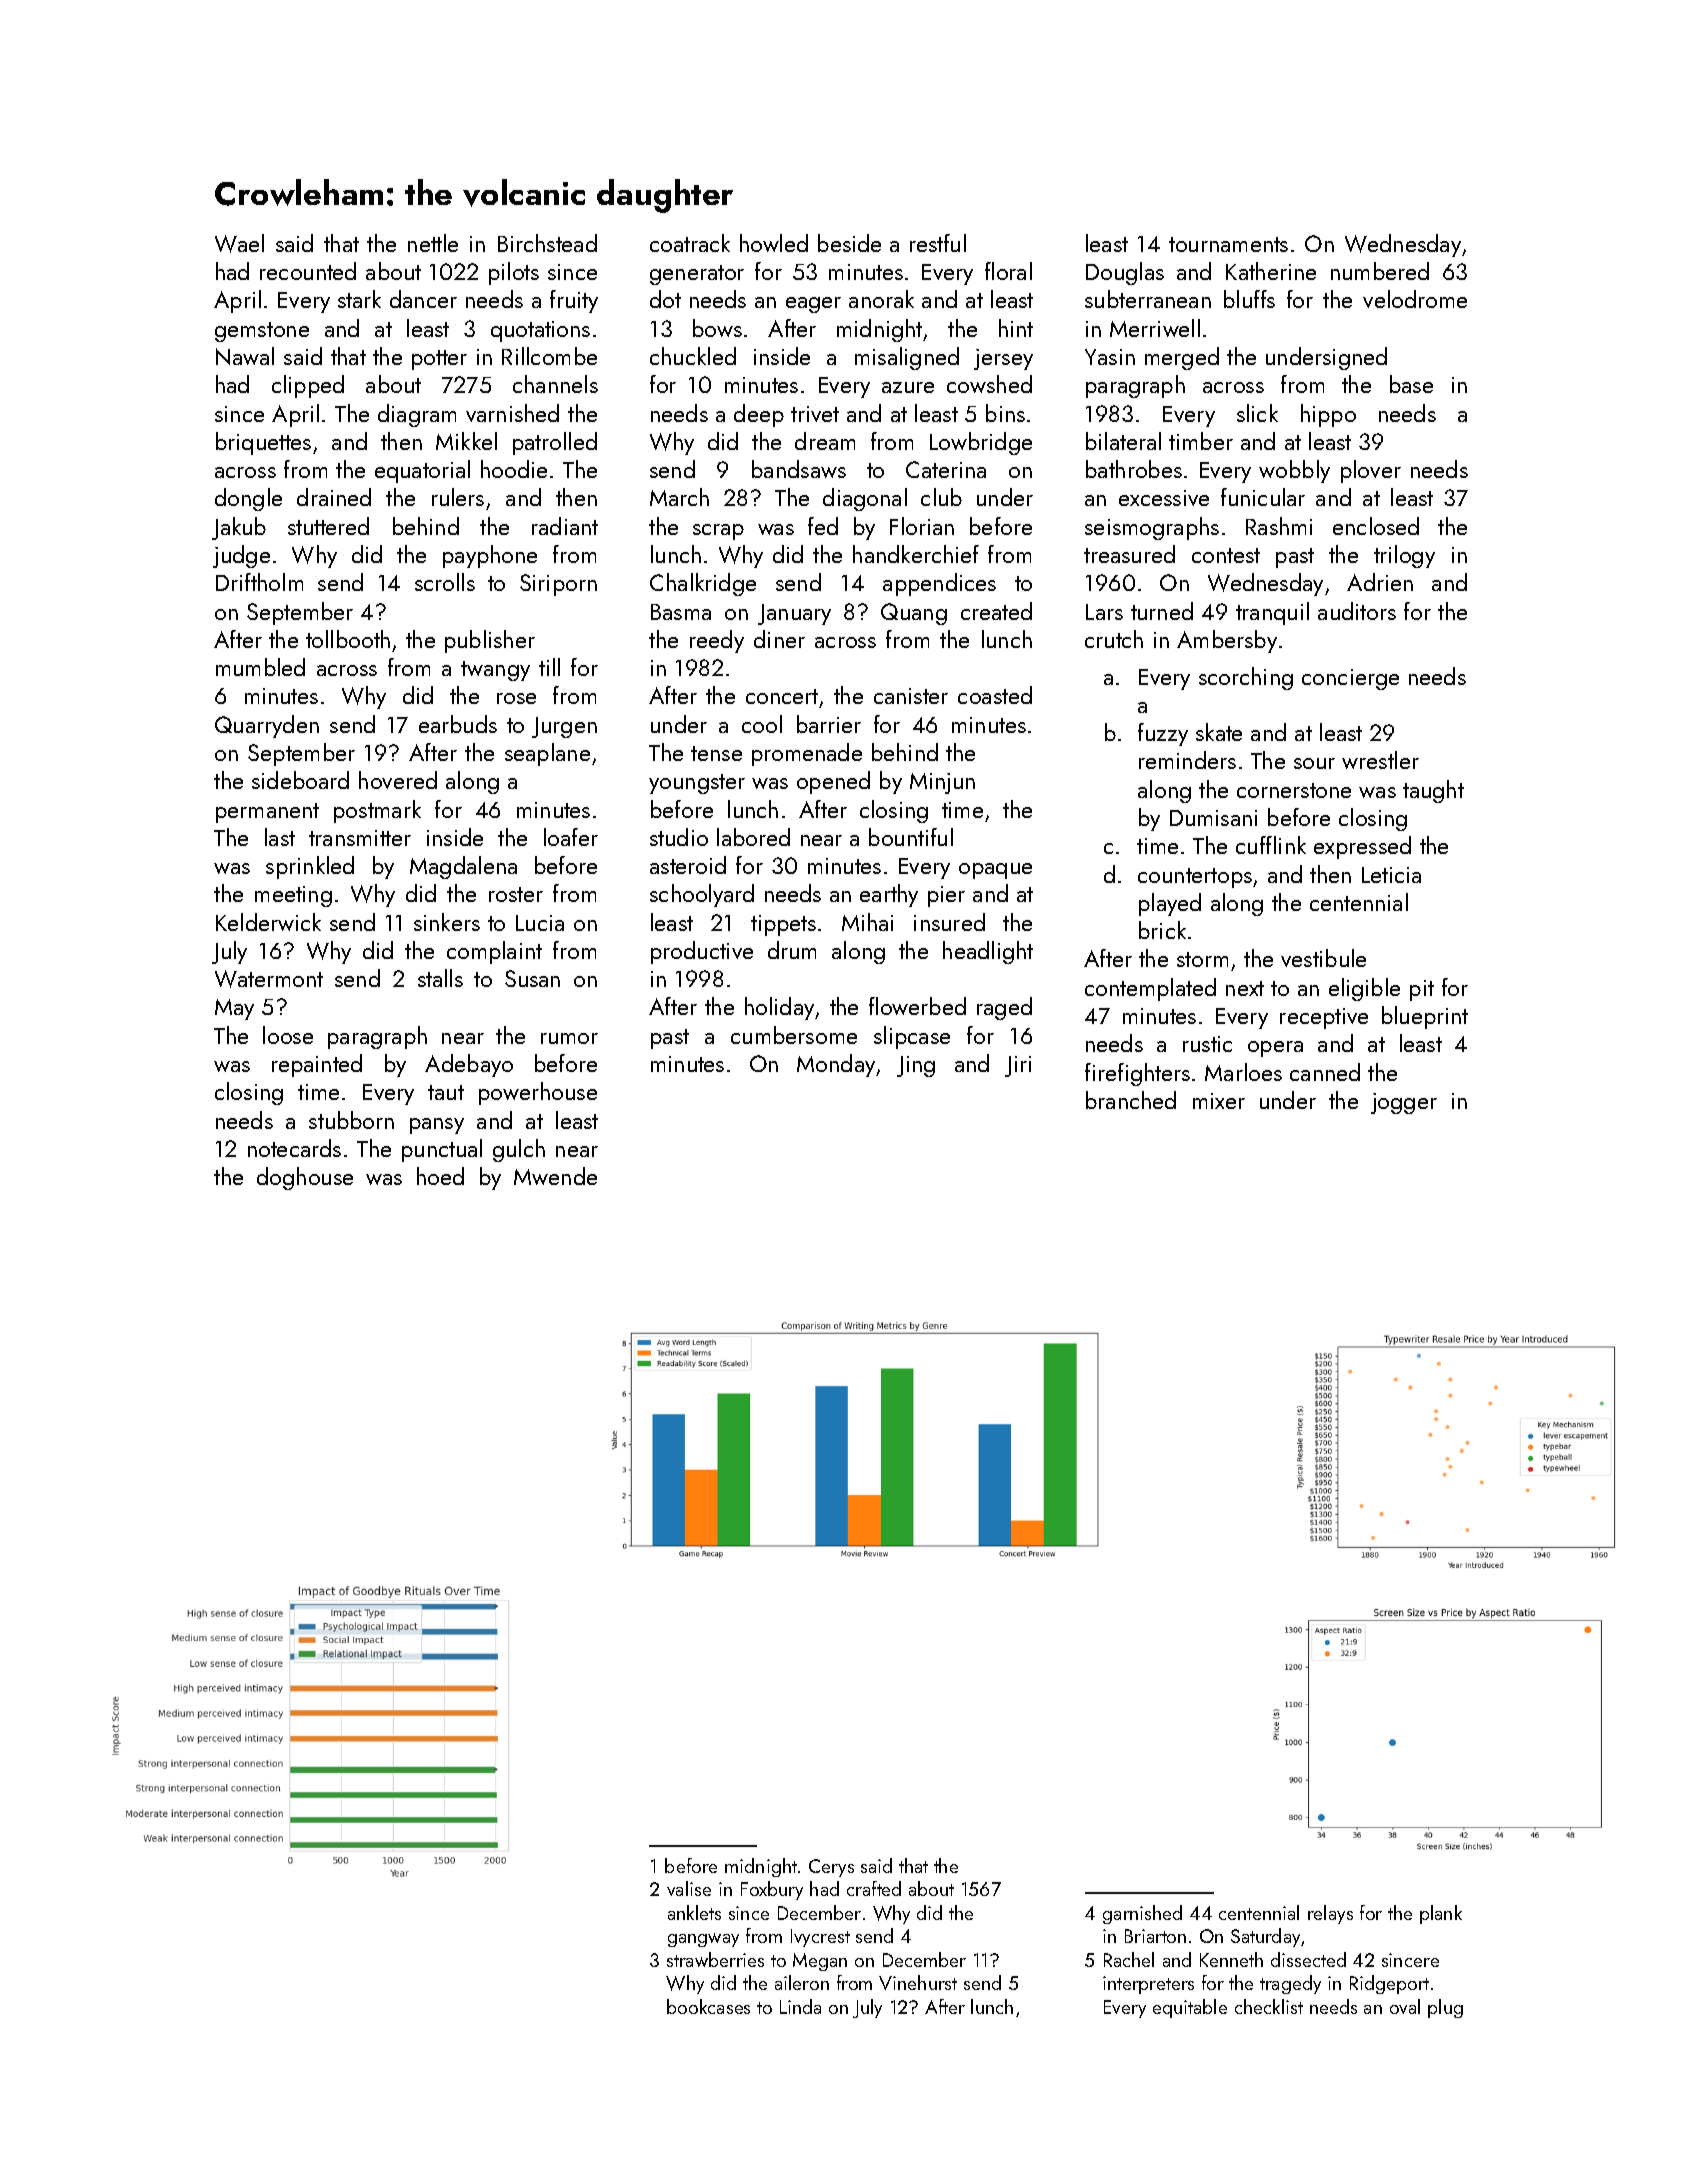 Image resolution: width=1683 pixels, height=2178 pixels. I want to click on mixer, so click(1219, 1101).
